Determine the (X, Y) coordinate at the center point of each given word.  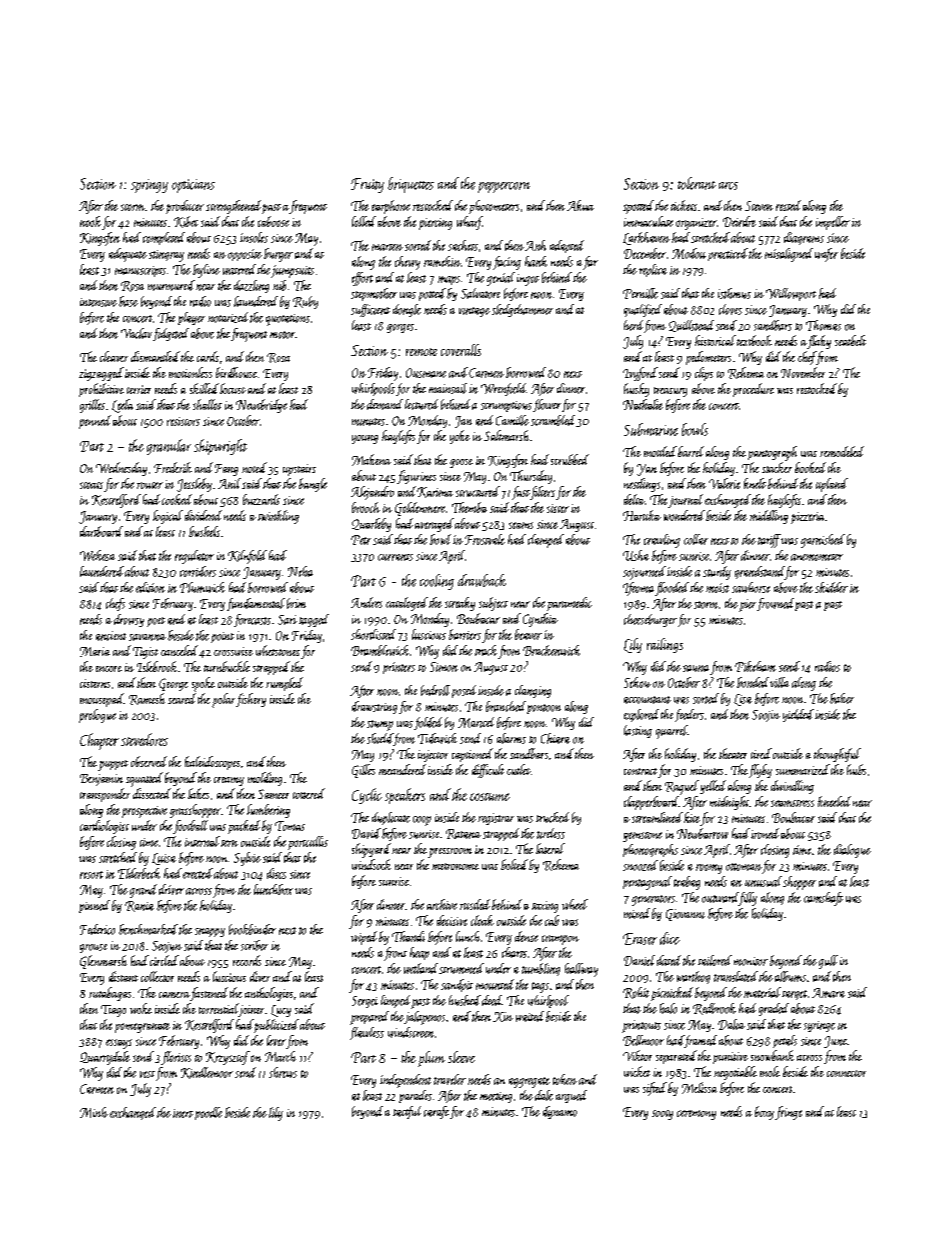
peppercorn (504, 187)
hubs (856, 769)
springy (149, 186)
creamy (229, 781)
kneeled (834, 801)
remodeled (842, 451)
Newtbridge (261, 406)
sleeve (461, 1057)
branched (506, 706)
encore (109, 669)
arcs (728, 186)
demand (385, 404)
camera (174, 995)
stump (380, 725)
